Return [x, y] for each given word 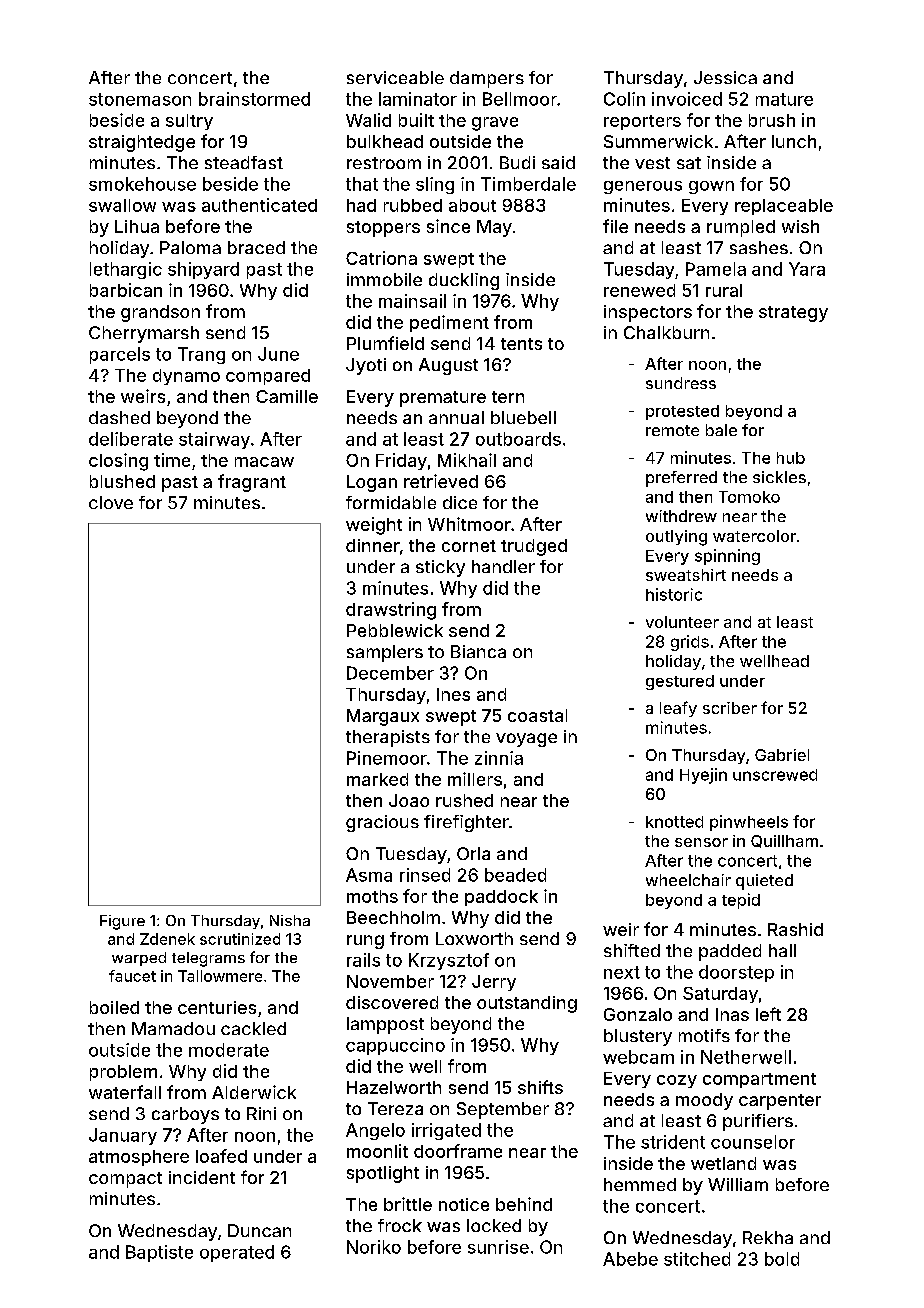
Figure [122, 922]
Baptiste [159, 1253]
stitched [697, 1259]
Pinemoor [387, 758]
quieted [764, 882]
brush [772, 120]
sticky [440, 568]
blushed [122, 481]
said [558, 162]
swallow [122, 205]
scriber [730, 708]
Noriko [374, 1247]
